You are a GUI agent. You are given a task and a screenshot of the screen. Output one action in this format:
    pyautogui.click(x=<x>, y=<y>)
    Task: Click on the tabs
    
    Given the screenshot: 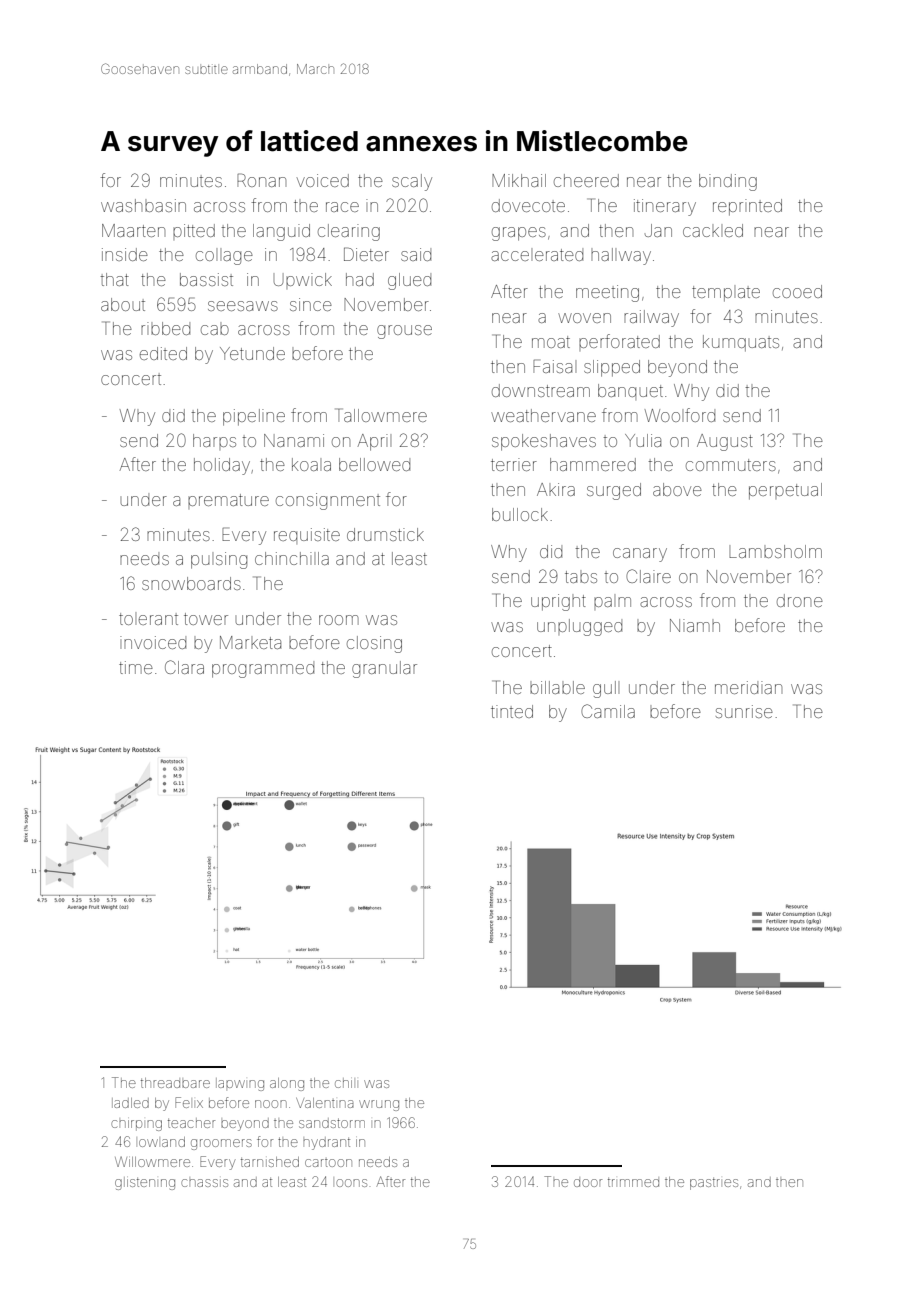 What is the action you would take?
    pyautogui.click(x=581, y=577)
